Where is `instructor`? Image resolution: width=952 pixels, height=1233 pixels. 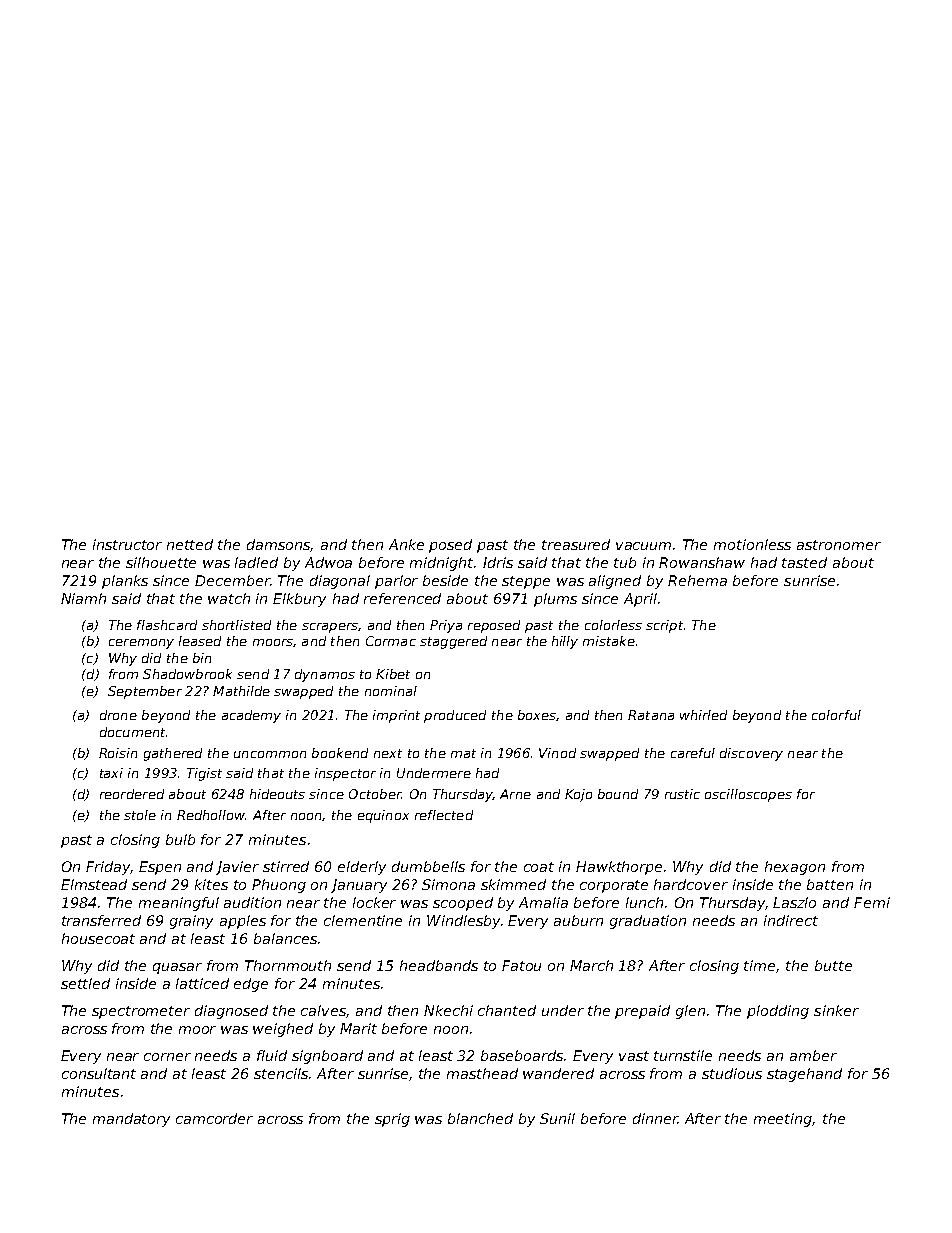 instructor is located at coordinates (127, 544).
